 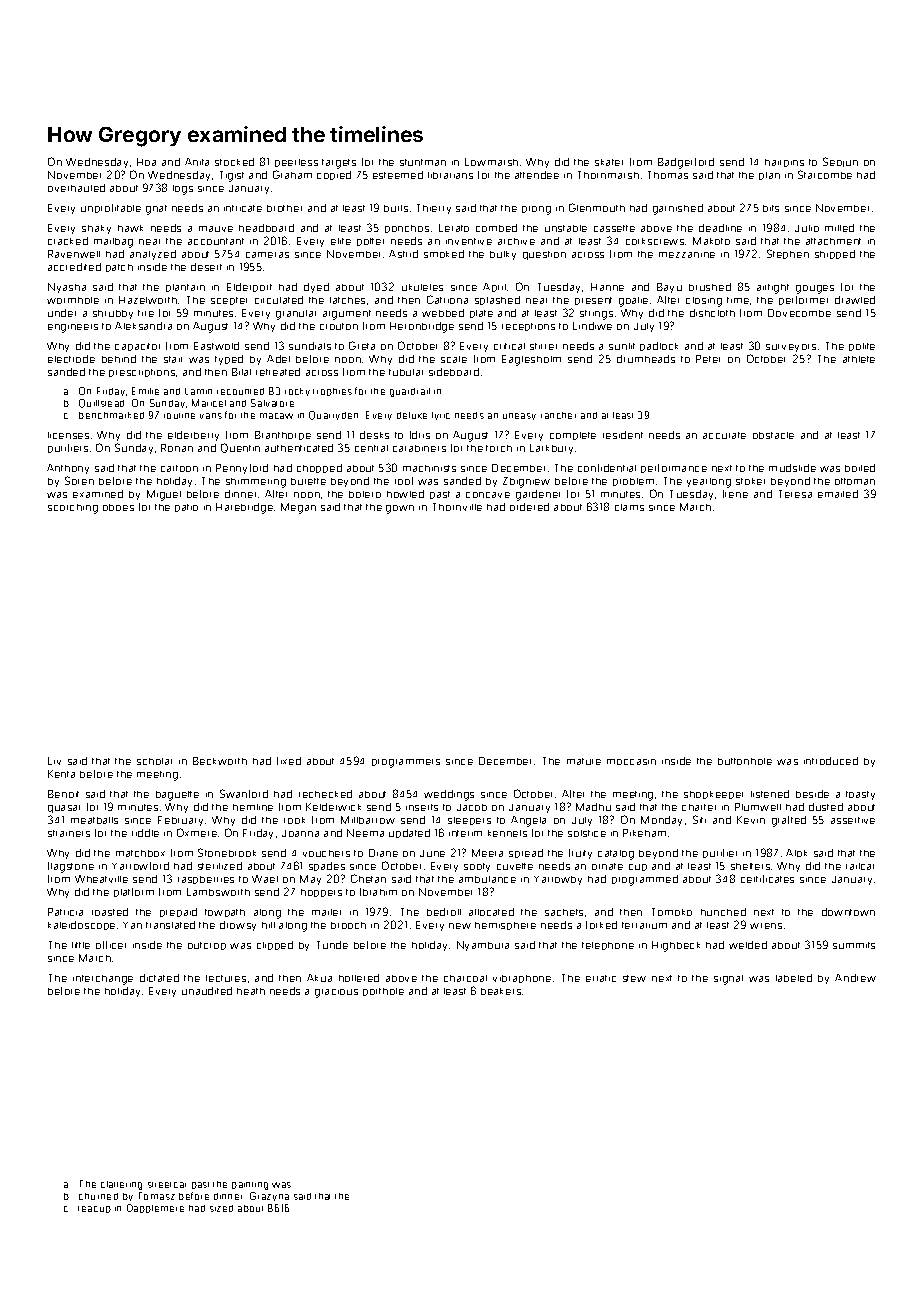 What do you see at coordinates (221, 1208) in the screenshot?
I see `sized` at bounding box center [221, 1208].
